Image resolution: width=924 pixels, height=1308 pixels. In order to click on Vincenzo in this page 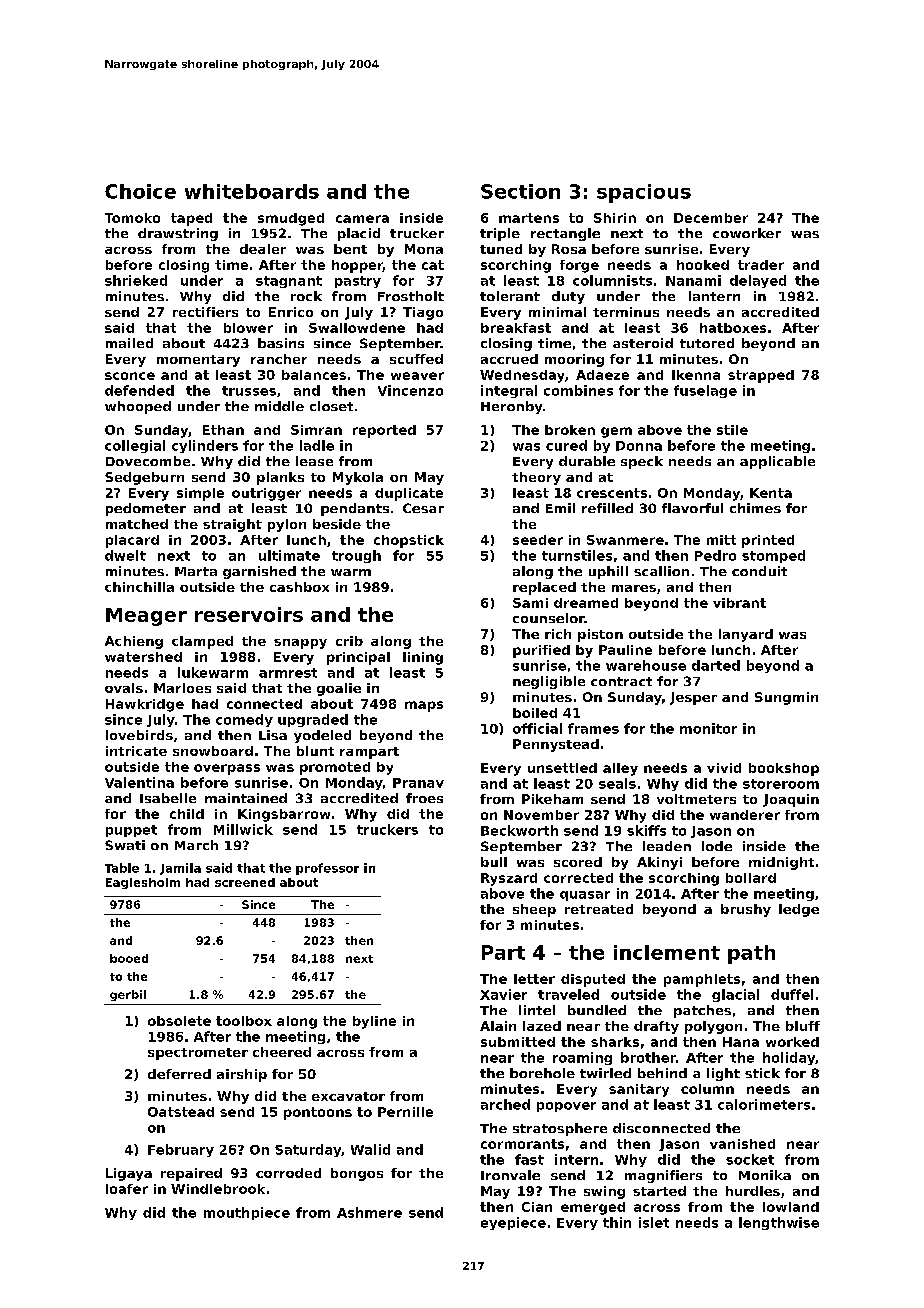, I will do `click(410, 390)`.
